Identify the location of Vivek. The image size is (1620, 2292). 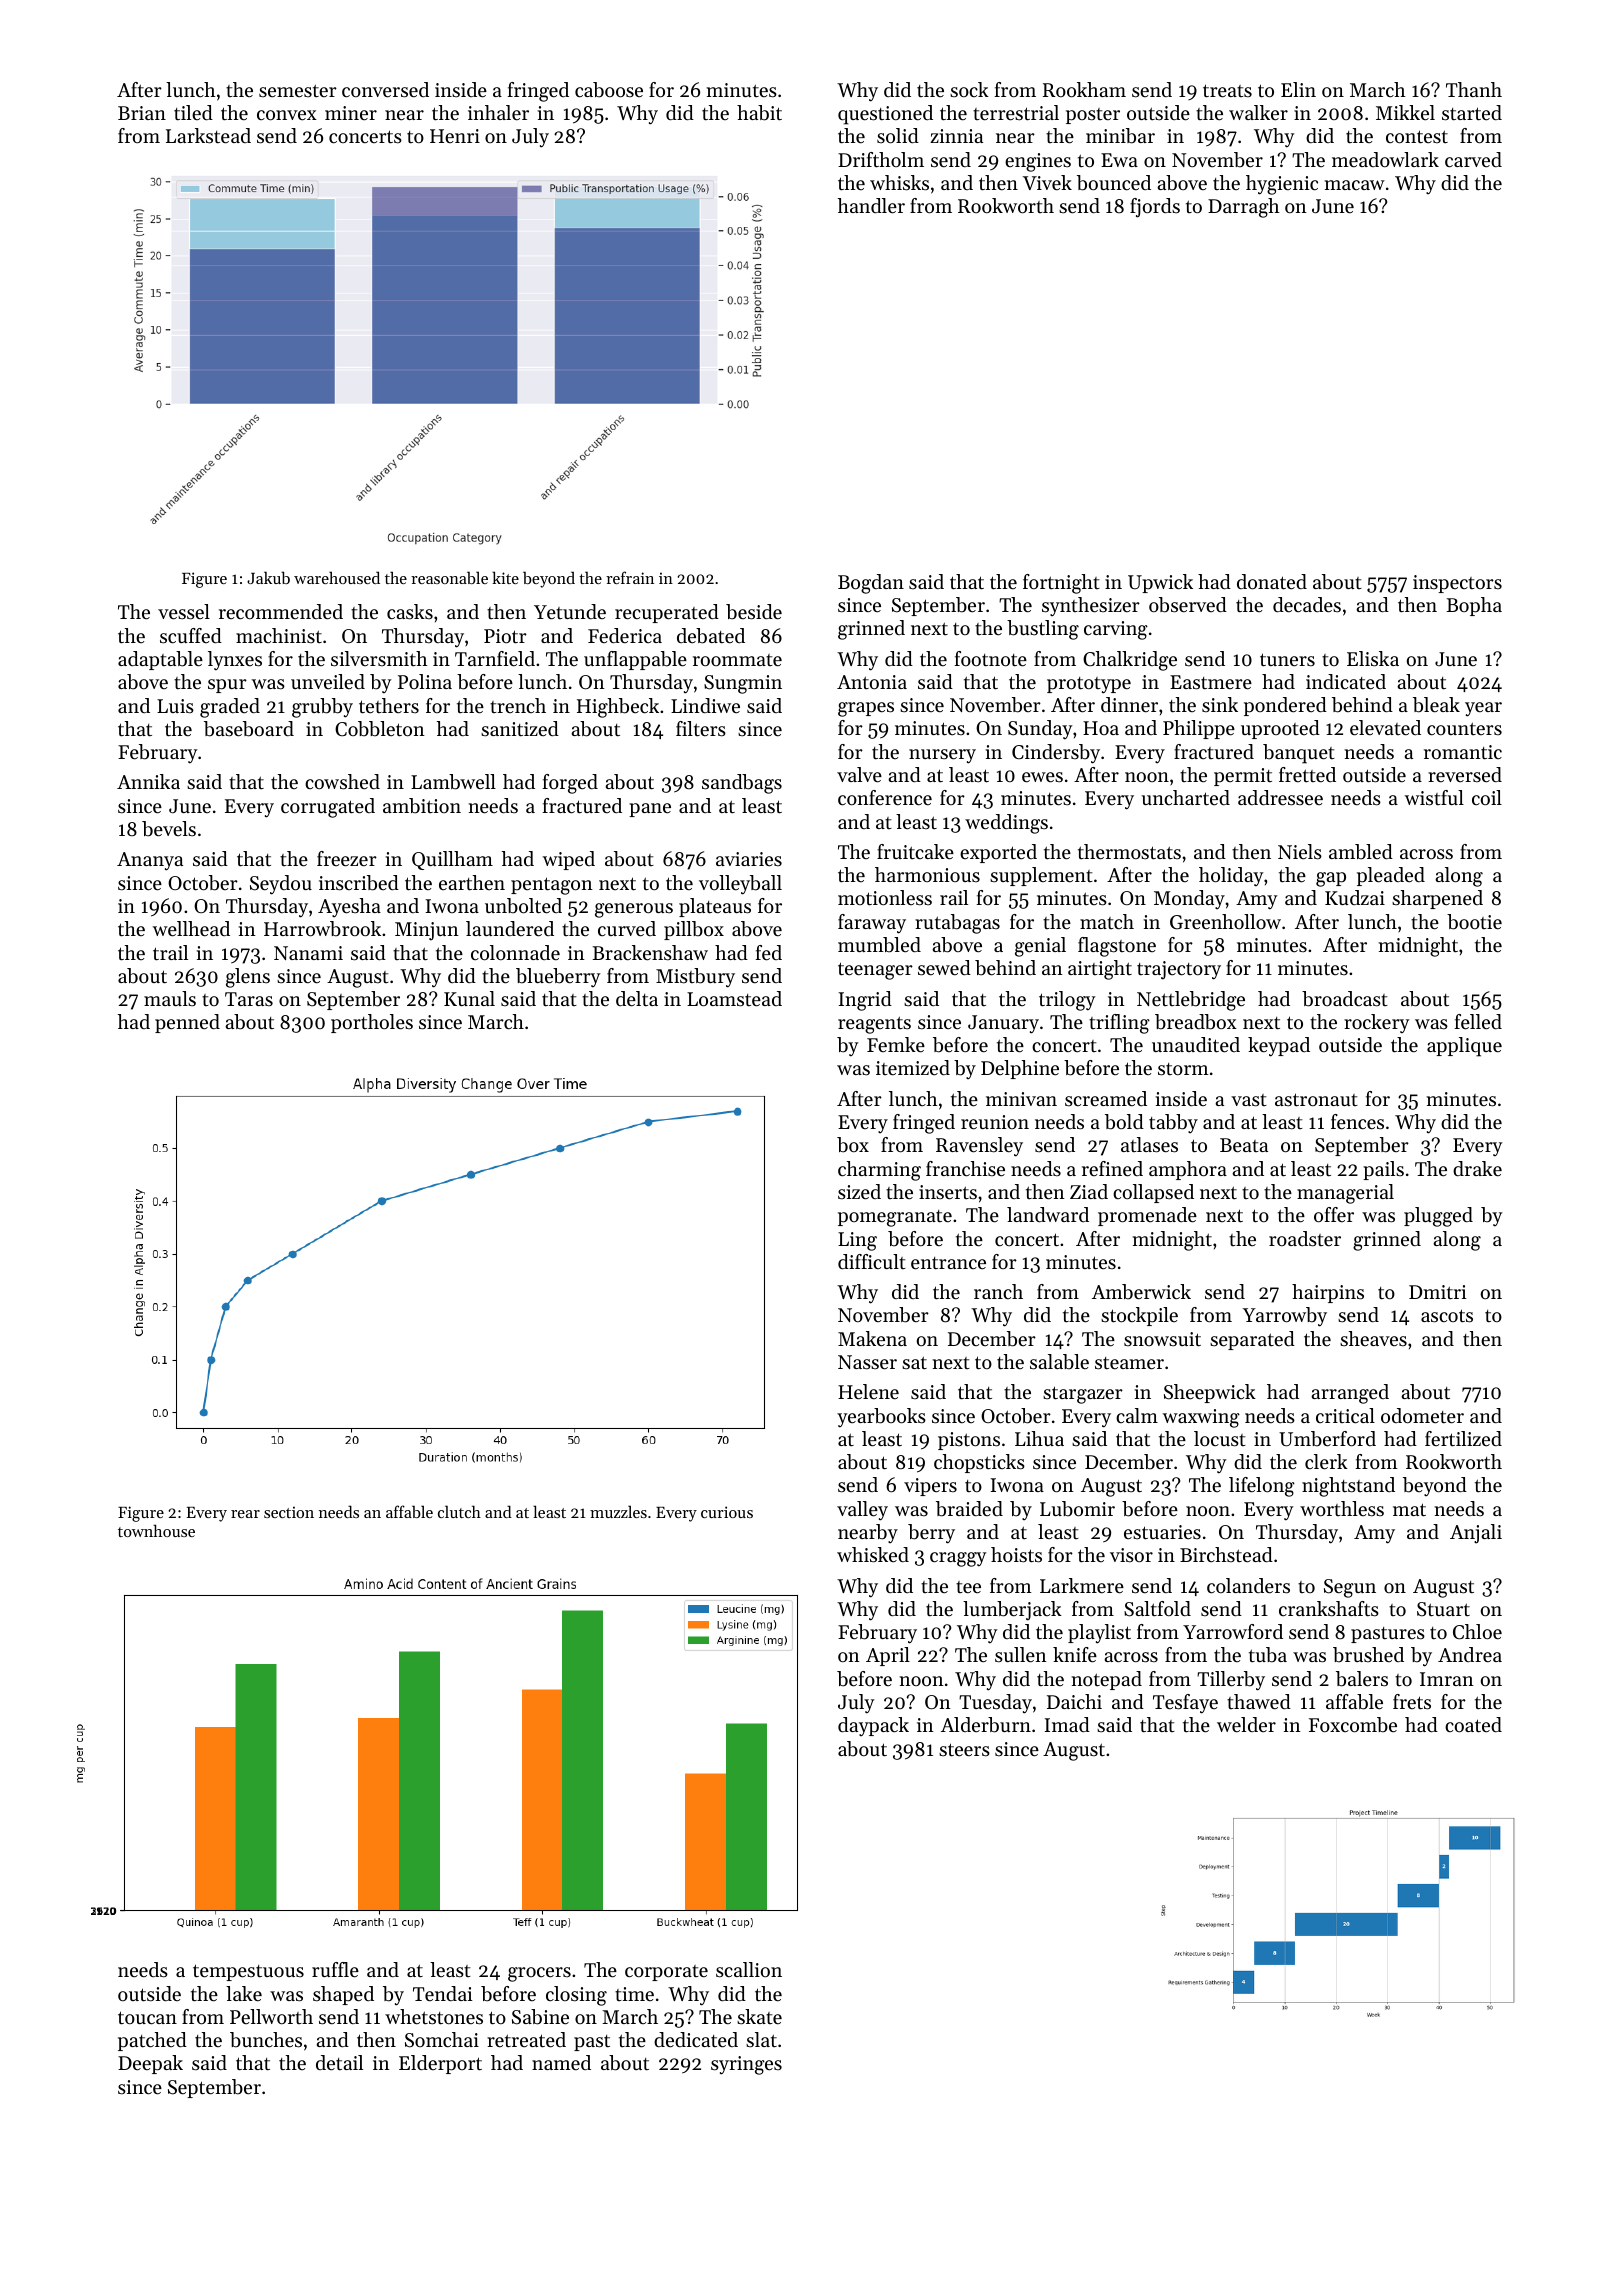
(1047, 182).
